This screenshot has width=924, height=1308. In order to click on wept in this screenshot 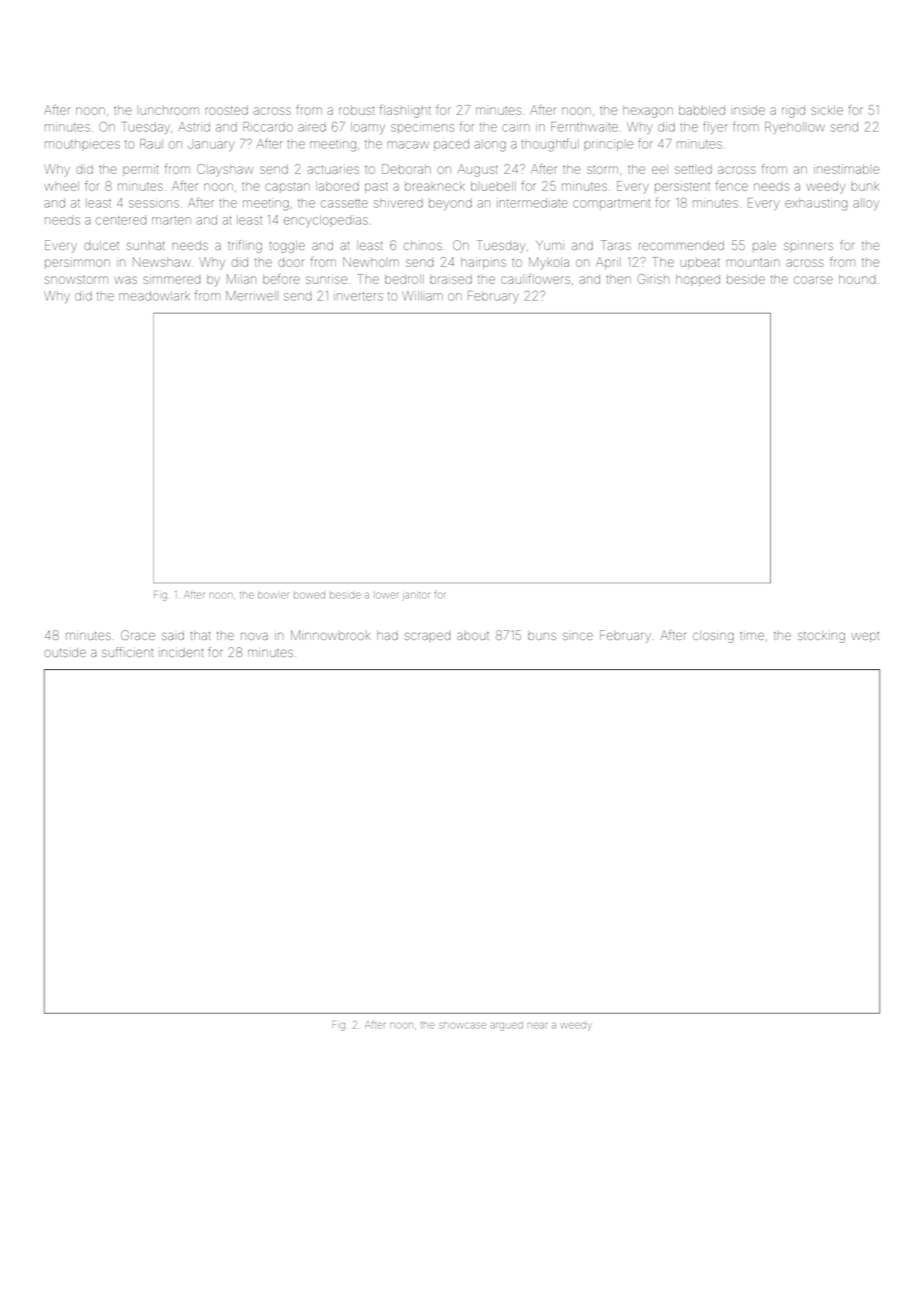, I will do `click(865, 637)`.
